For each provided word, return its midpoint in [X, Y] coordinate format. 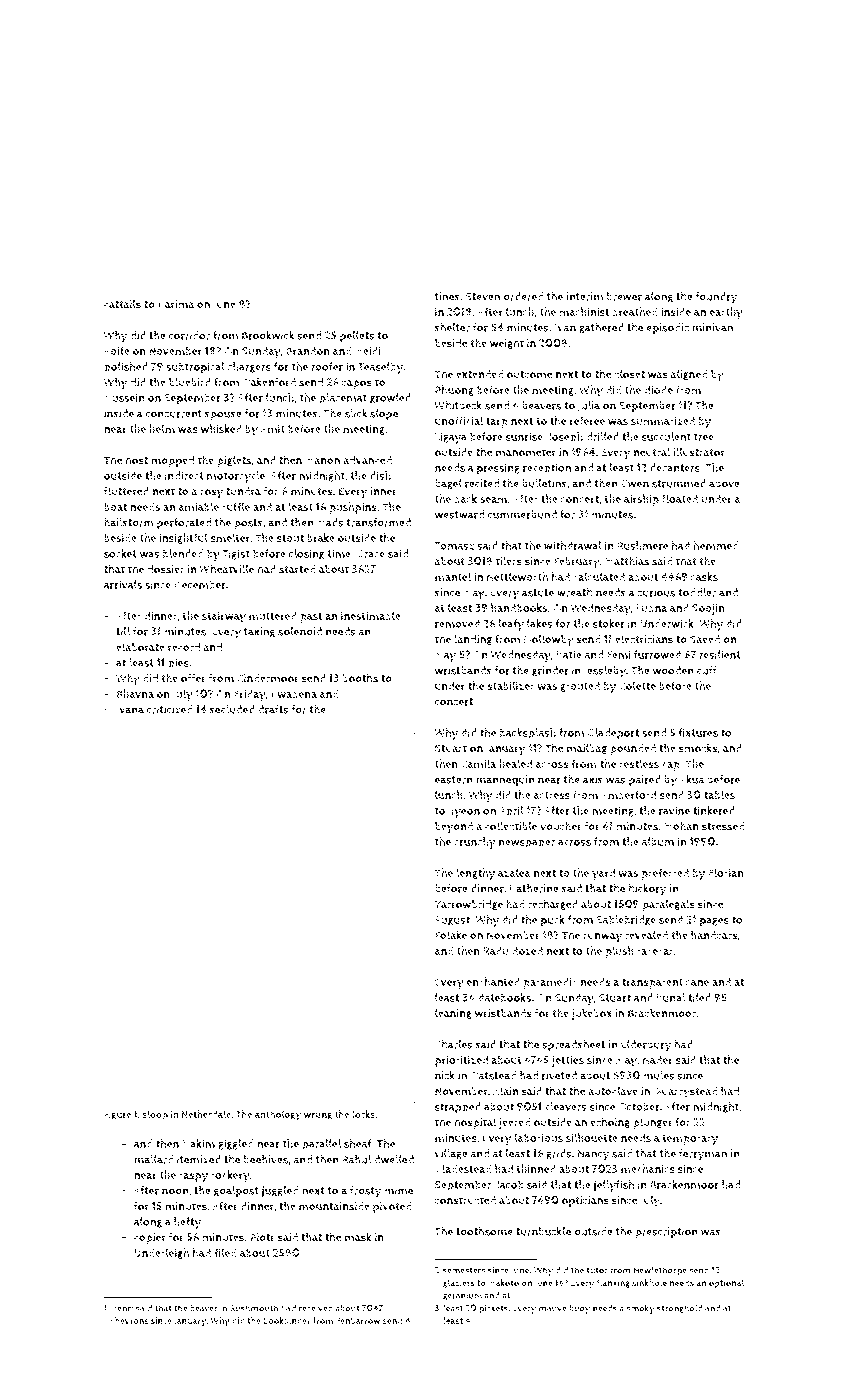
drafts [273, 709]
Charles [454, 1044]
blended [183, 553]
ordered [523, 296]
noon [175, 1191]
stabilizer [511, 686]
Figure [117, 1115]
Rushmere [642, 545]
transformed [379, 522]
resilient [720, 654]
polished [126, 368]
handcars [714, 935]
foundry [716, 298]
